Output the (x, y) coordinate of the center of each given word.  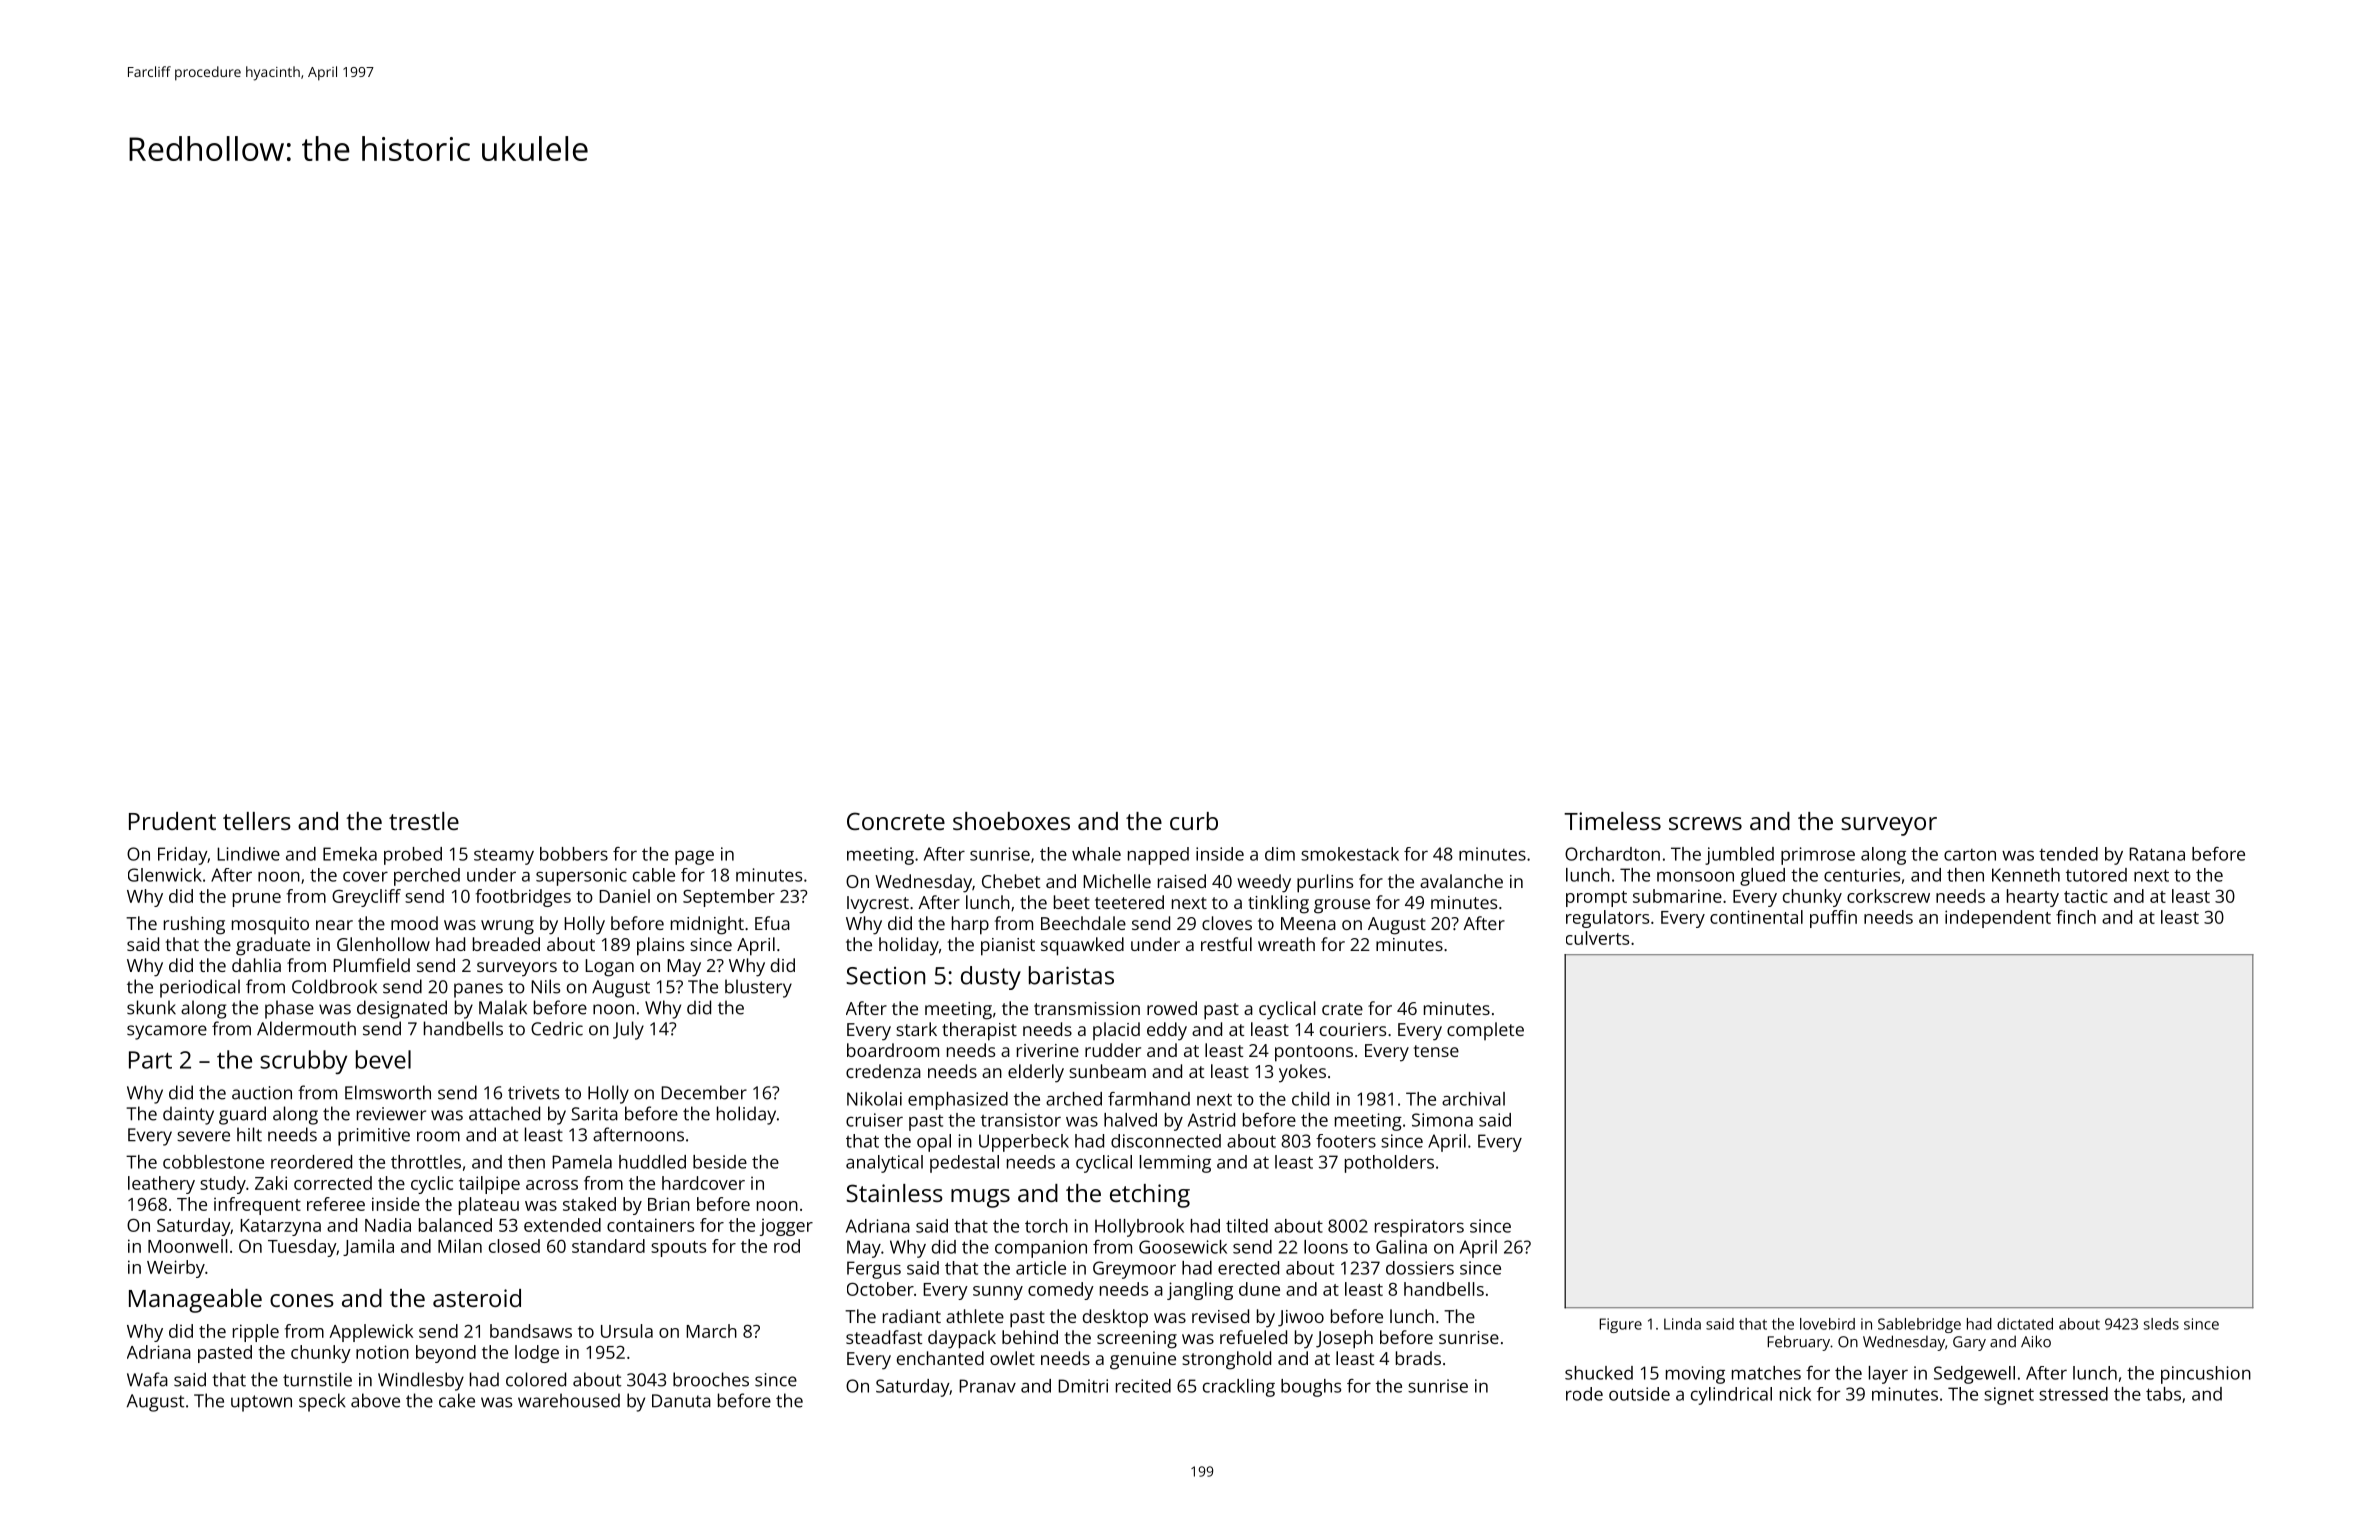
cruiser (874, 1120)
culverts (1597, 938)
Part (150, 1060)
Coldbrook (334, 986)
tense (1436, 1051)
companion (1041, 1249)
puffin (1833, 919)
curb (1194, 821)
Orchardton (1612, 854)
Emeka (350, 854)
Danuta (681, 1401)
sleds (2161, 1324)
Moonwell (188, 1246)
